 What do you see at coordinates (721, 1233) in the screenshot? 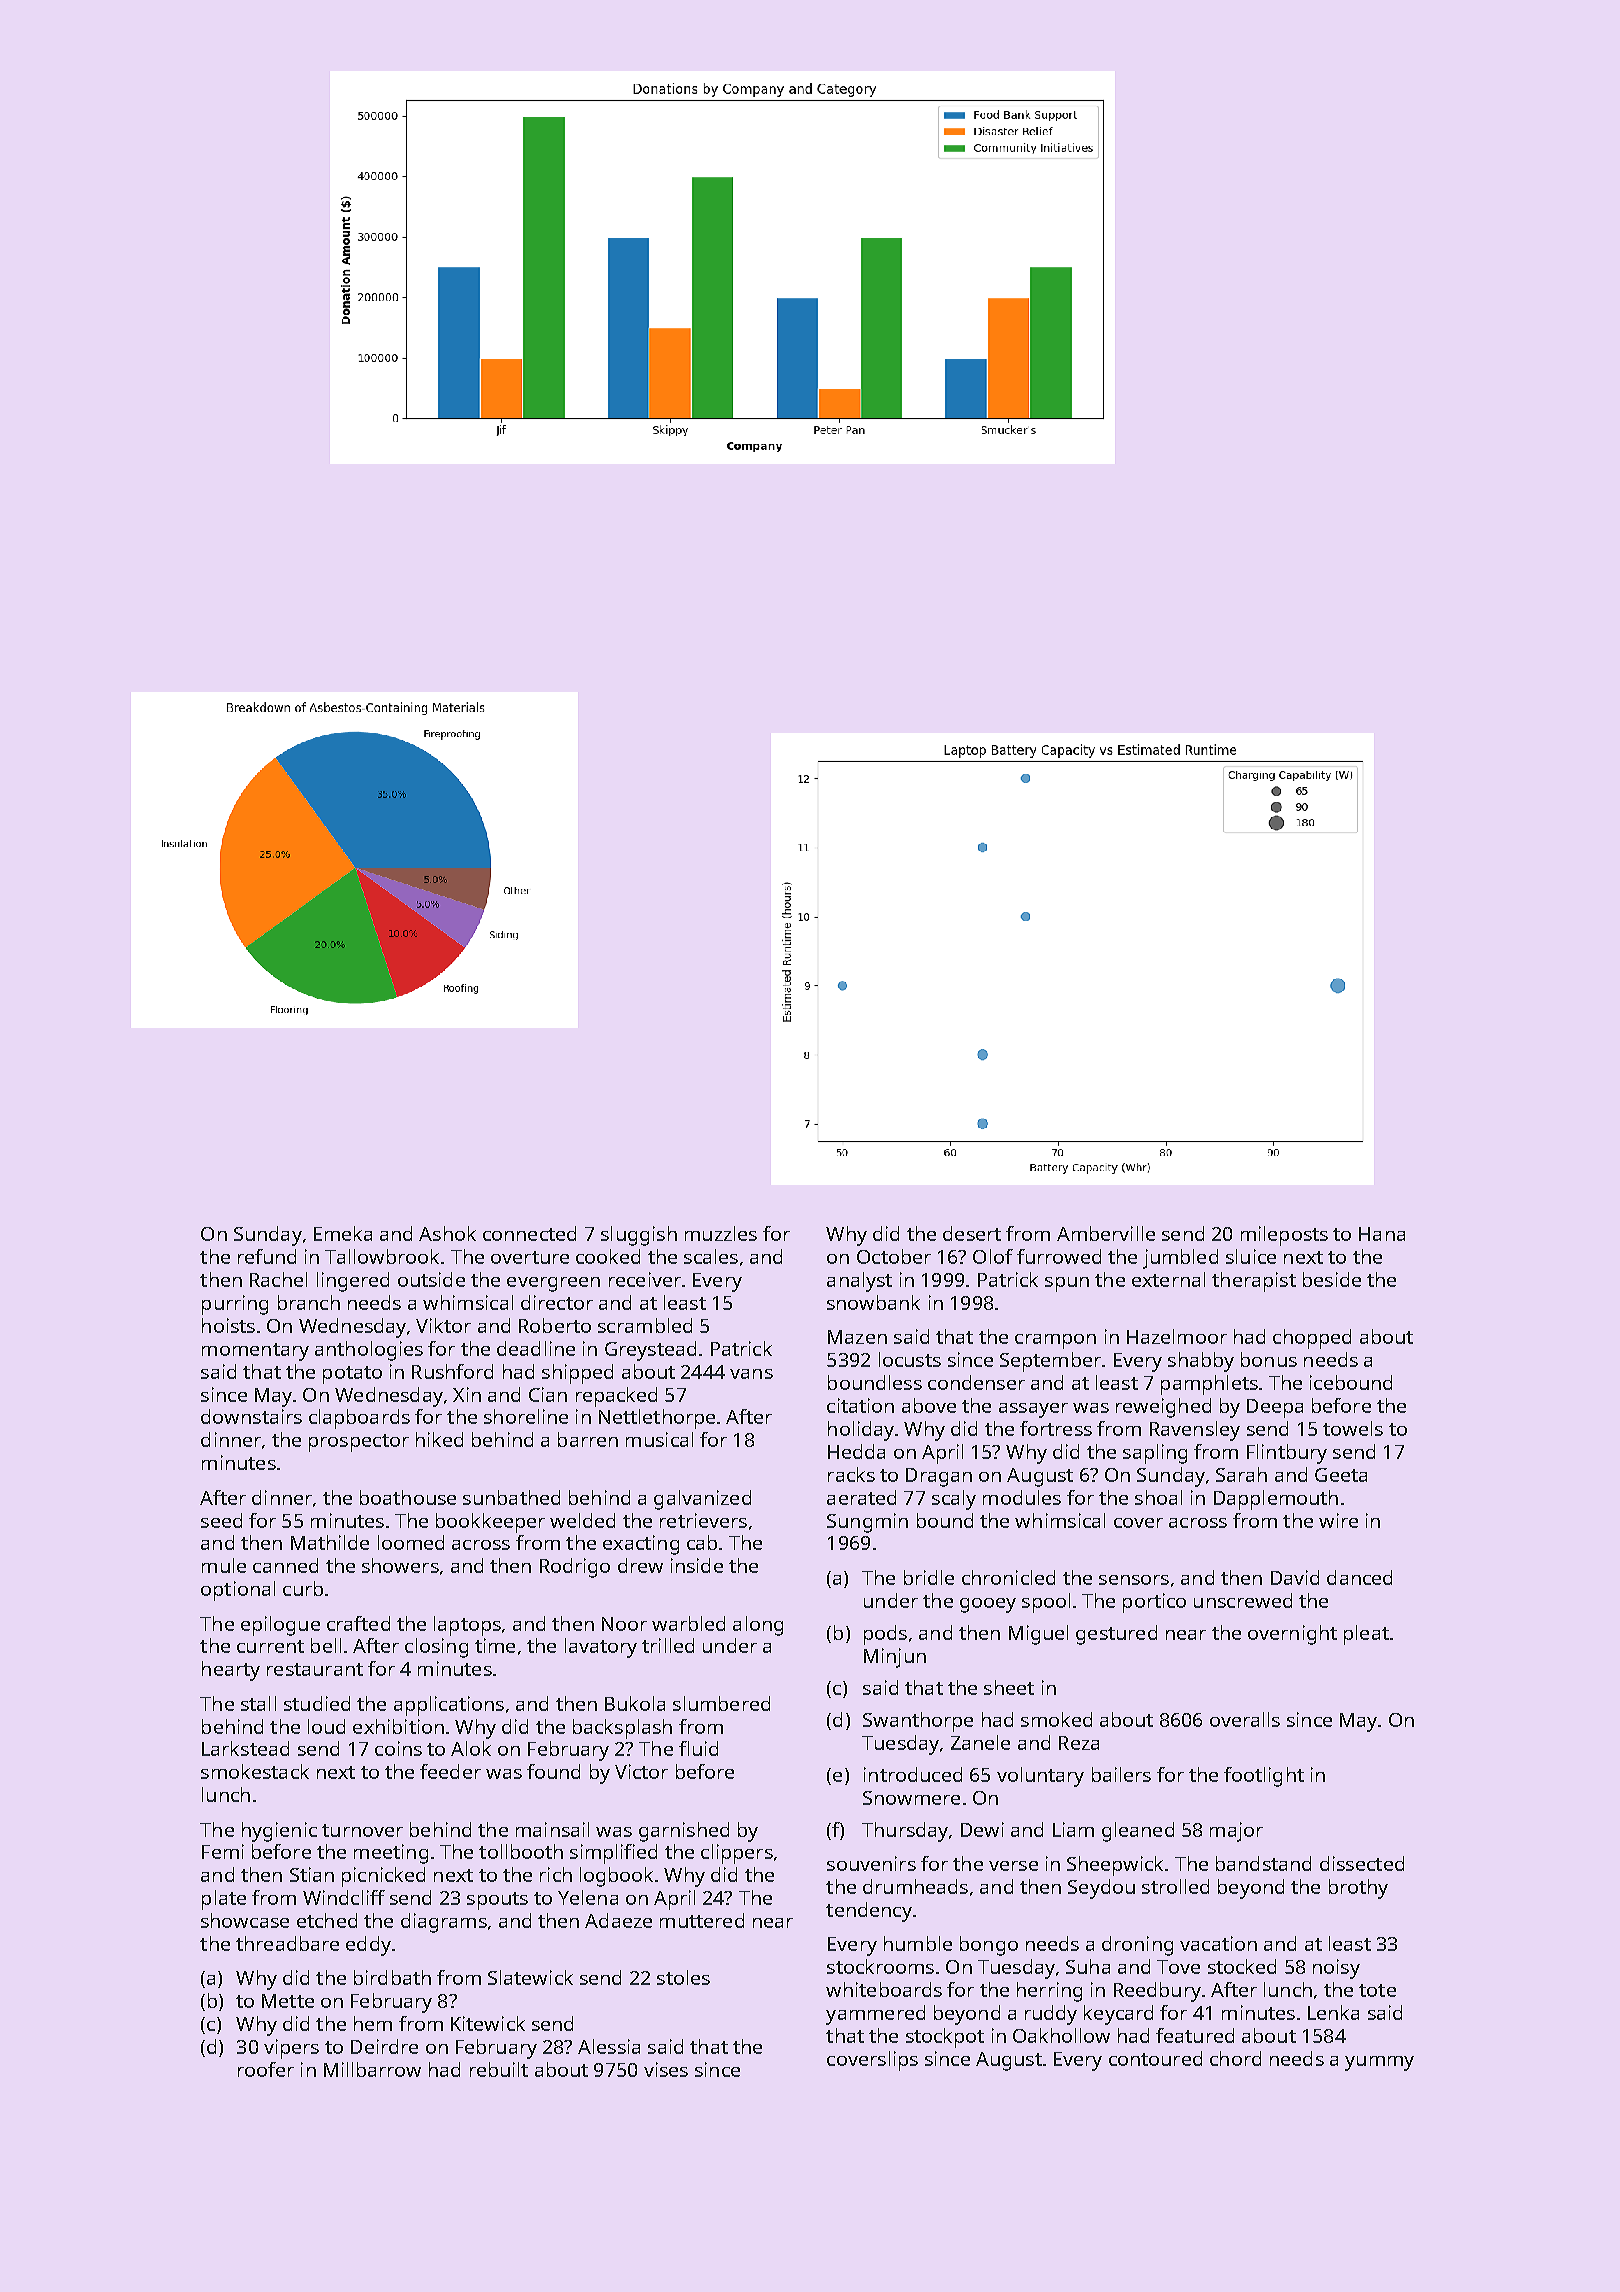
I see `muzzles` at bounding box center [721, 1233].
